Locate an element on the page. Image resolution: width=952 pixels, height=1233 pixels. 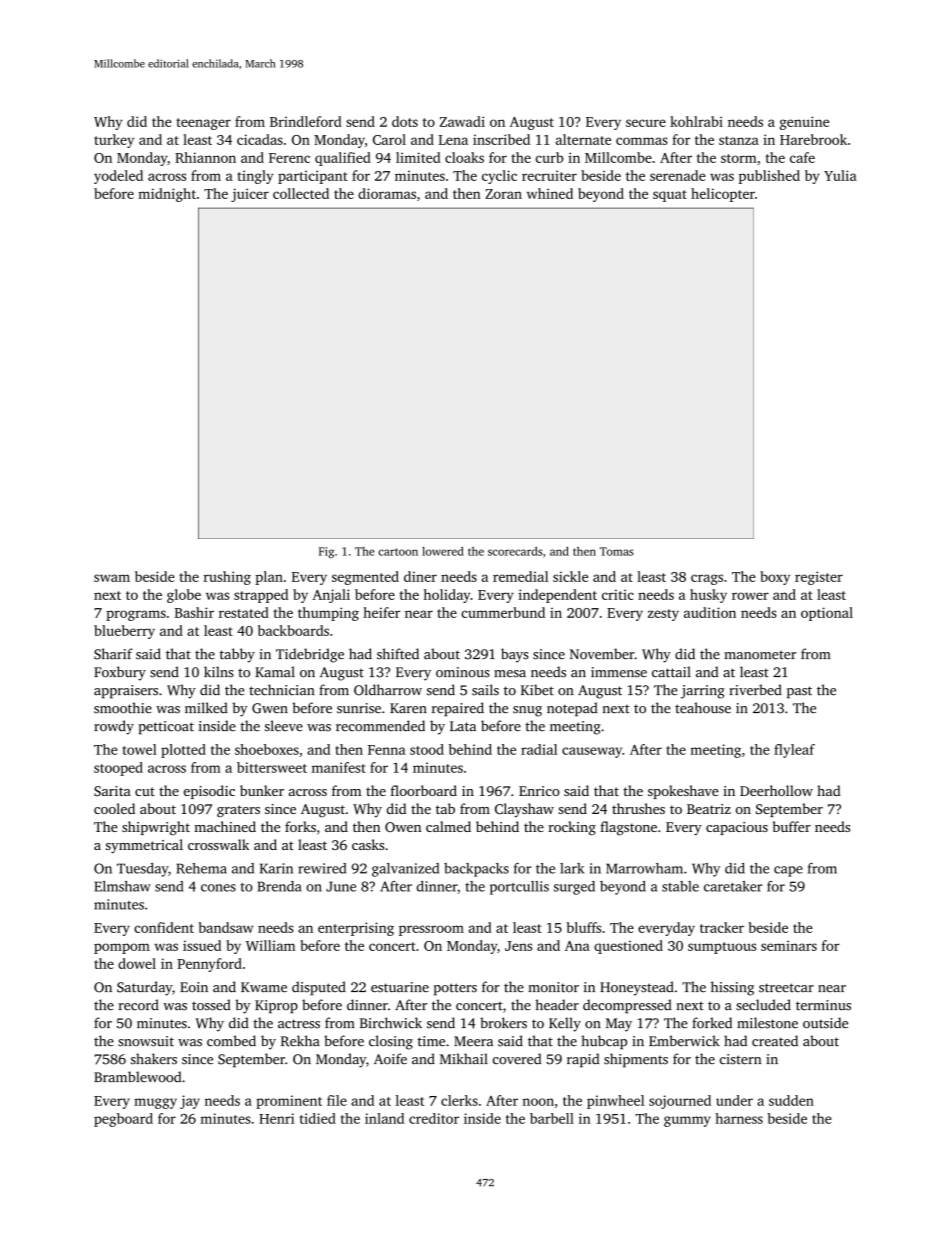
teenager is located at coordinates (203, 124).
